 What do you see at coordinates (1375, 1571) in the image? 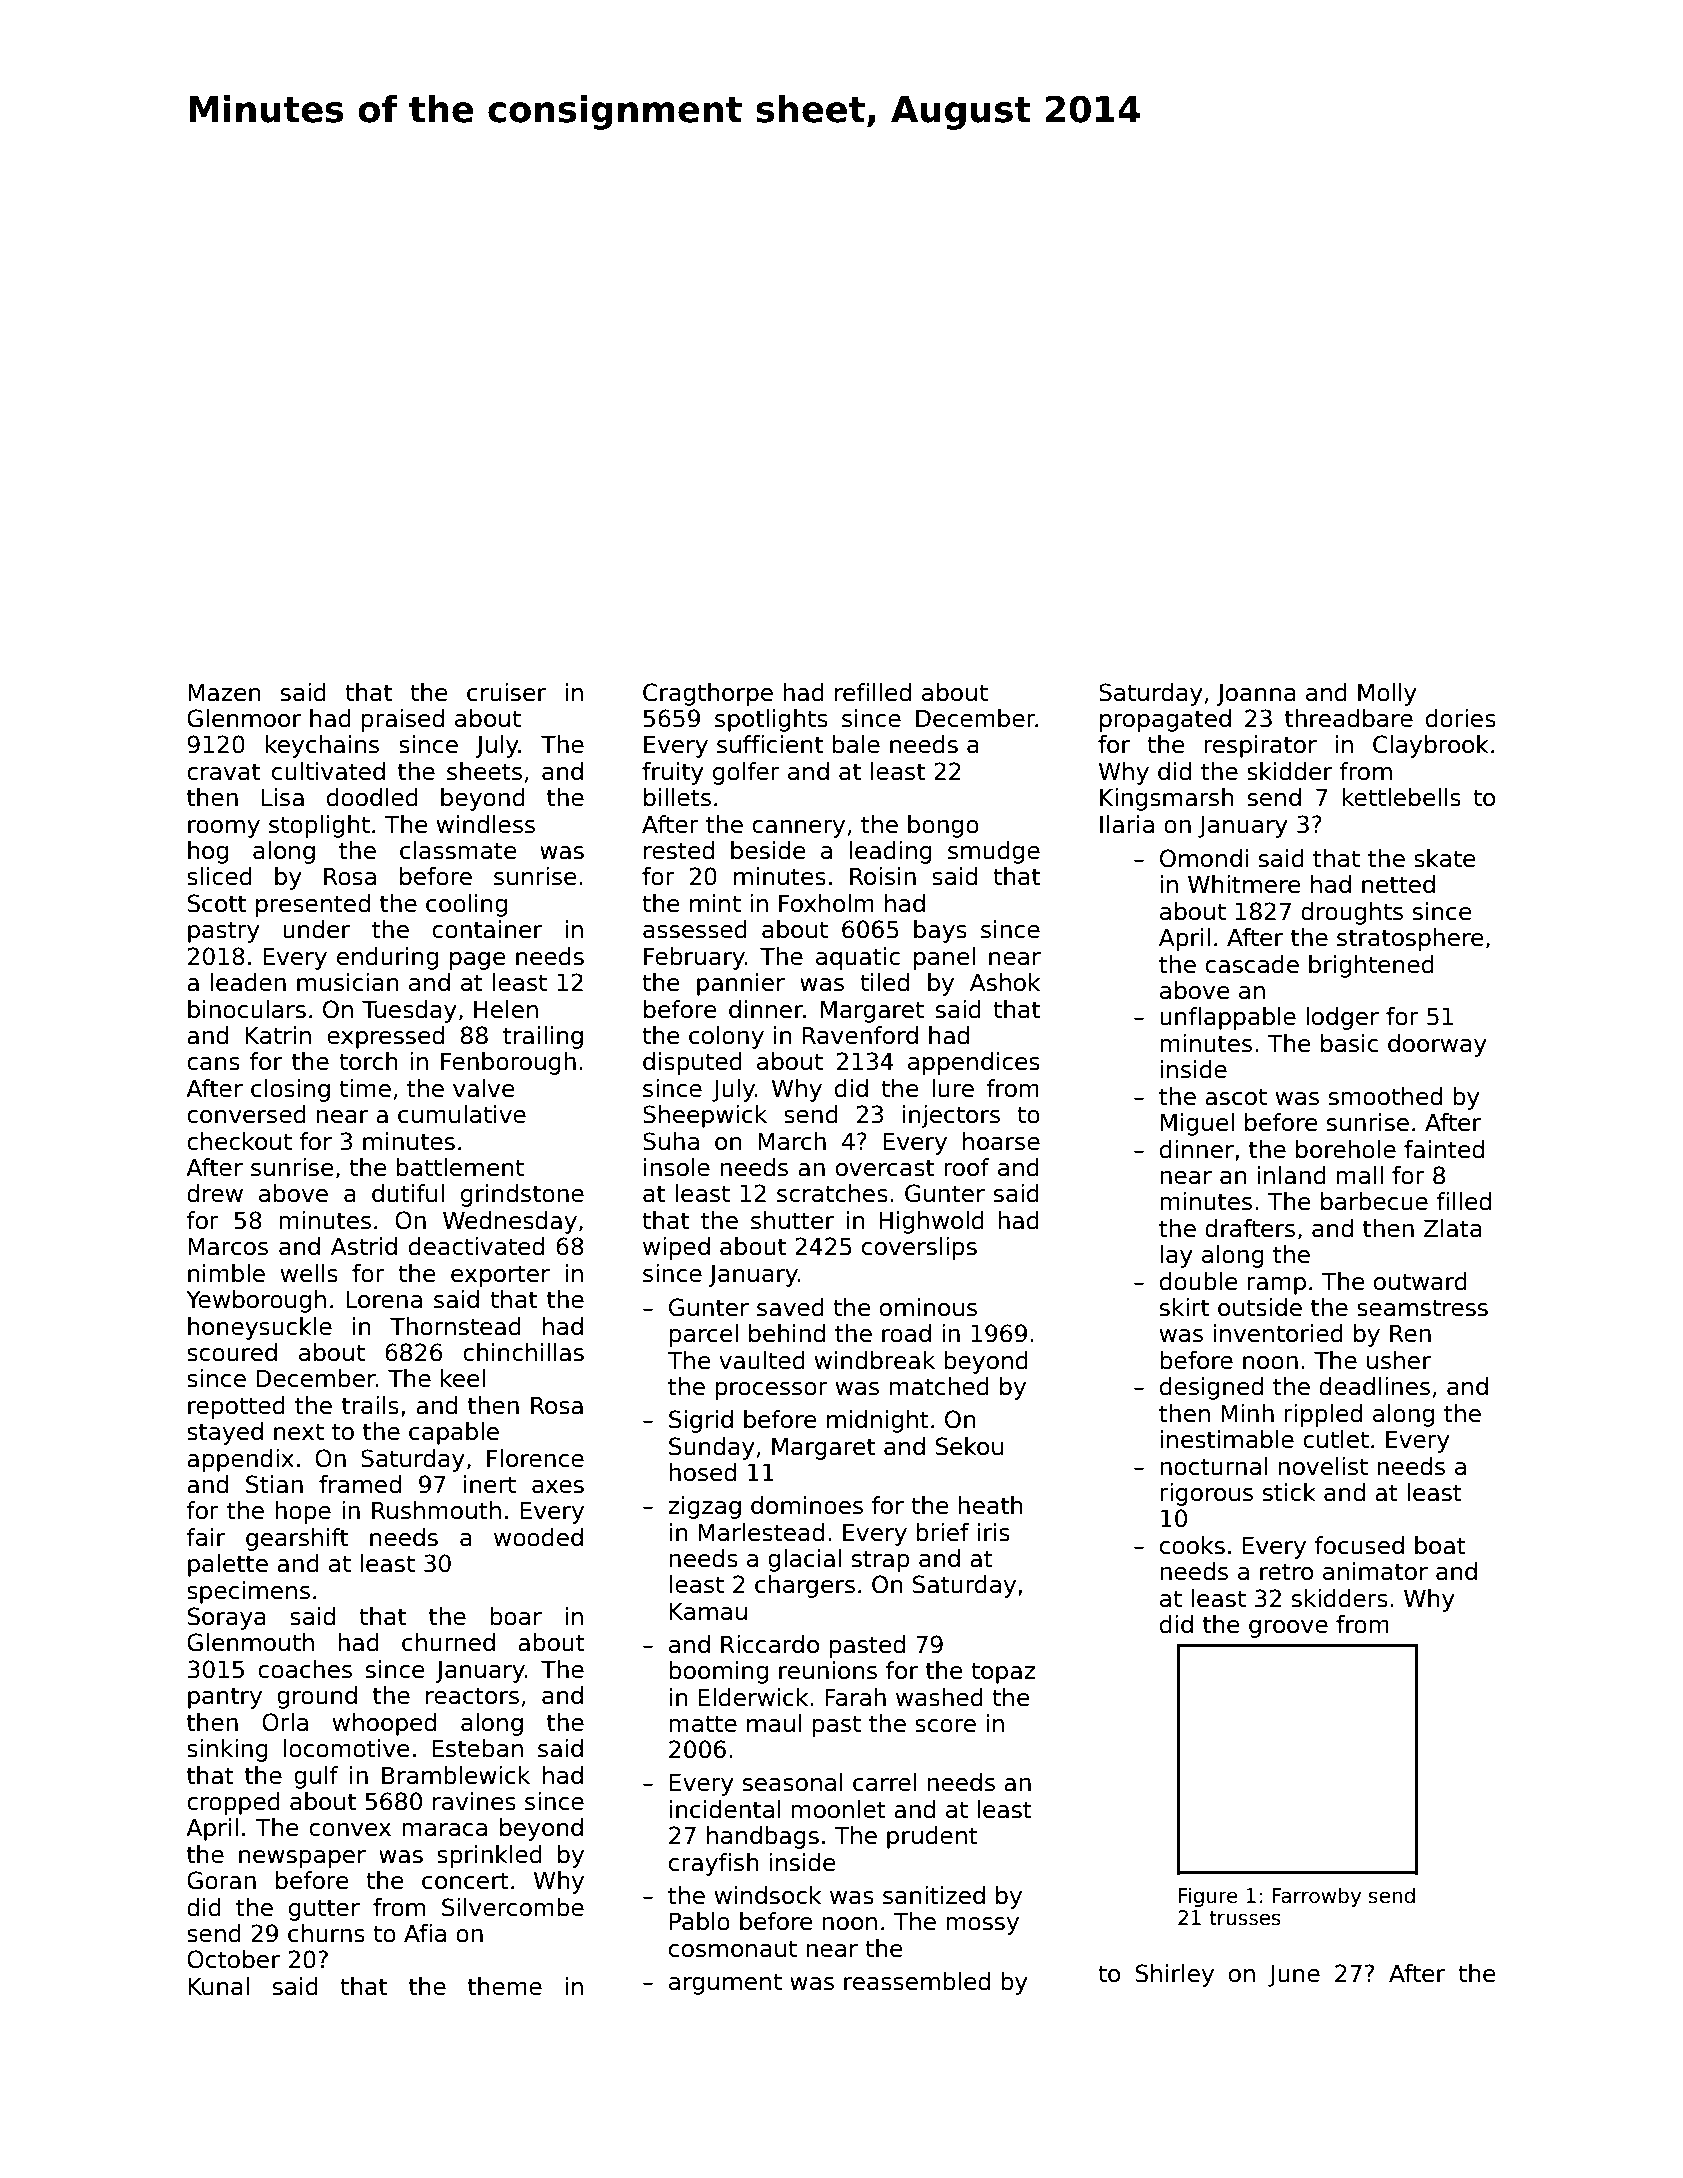
I see `animator` at bounding box center [1375, 1571].
